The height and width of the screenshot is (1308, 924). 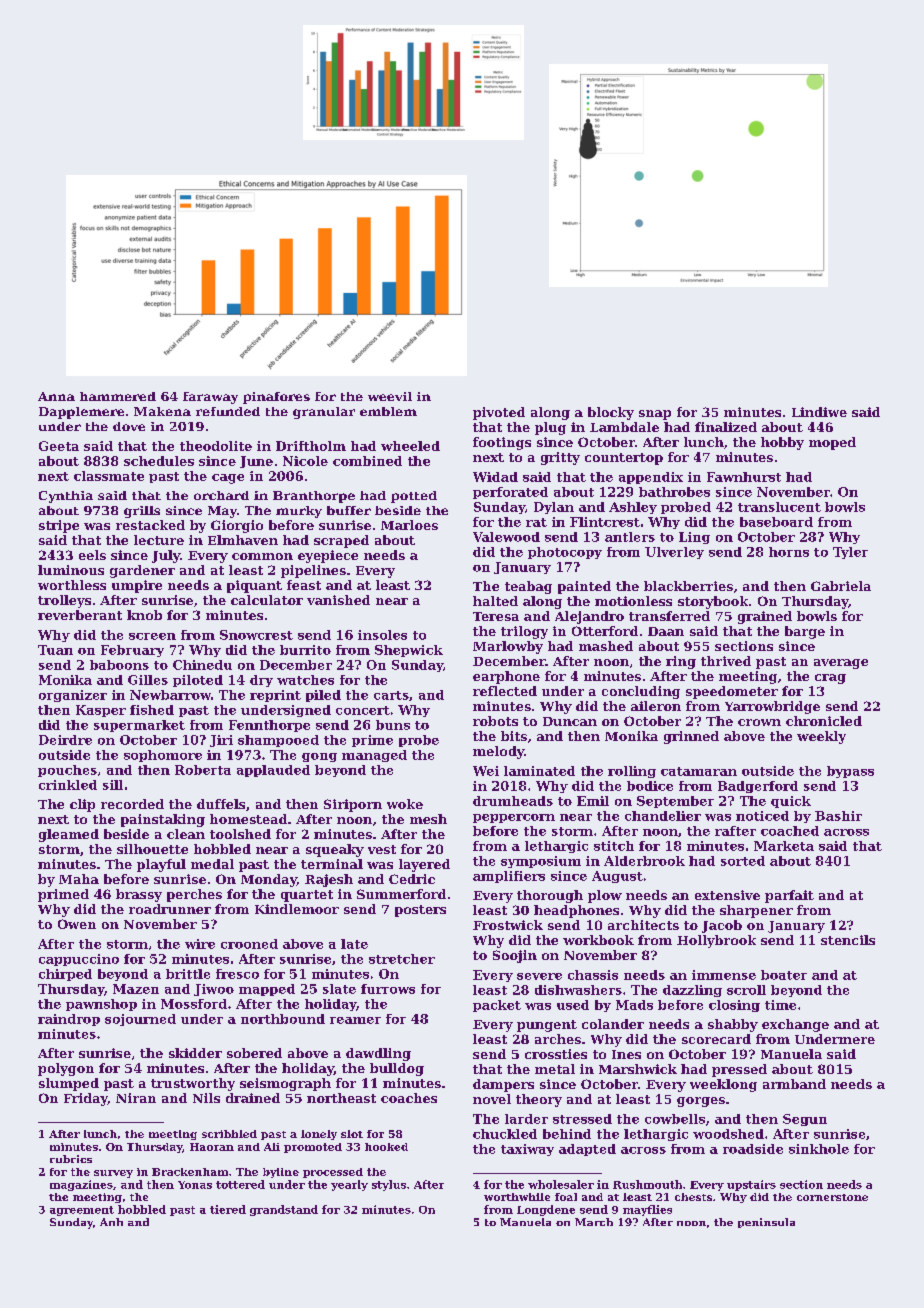 What do you see at coordinates (276, 398) in the screenshot?
I see `pinafores` at bounding box center [276, 398].
